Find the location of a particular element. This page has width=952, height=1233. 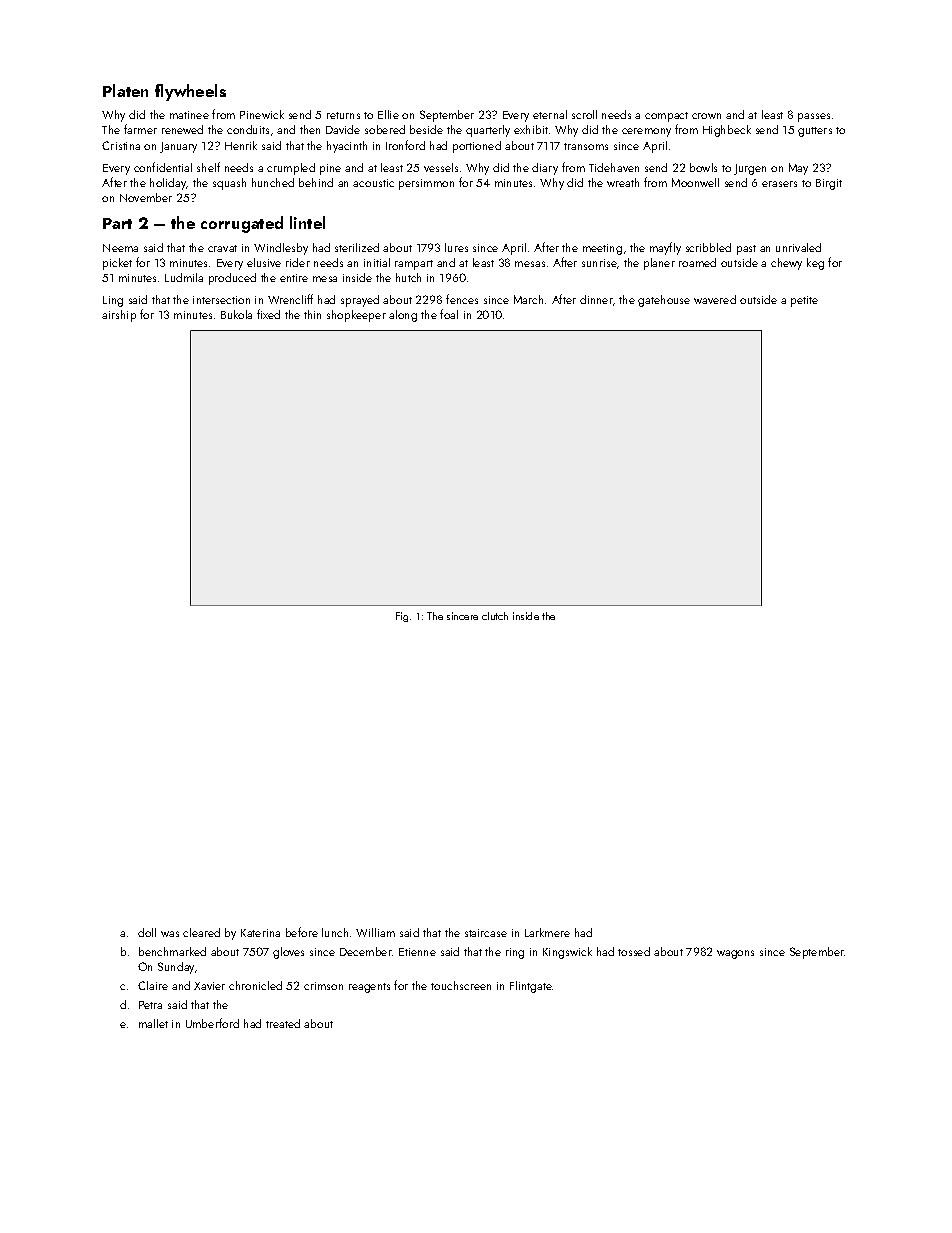

gatehouse is located at coordinates (664, 301).
